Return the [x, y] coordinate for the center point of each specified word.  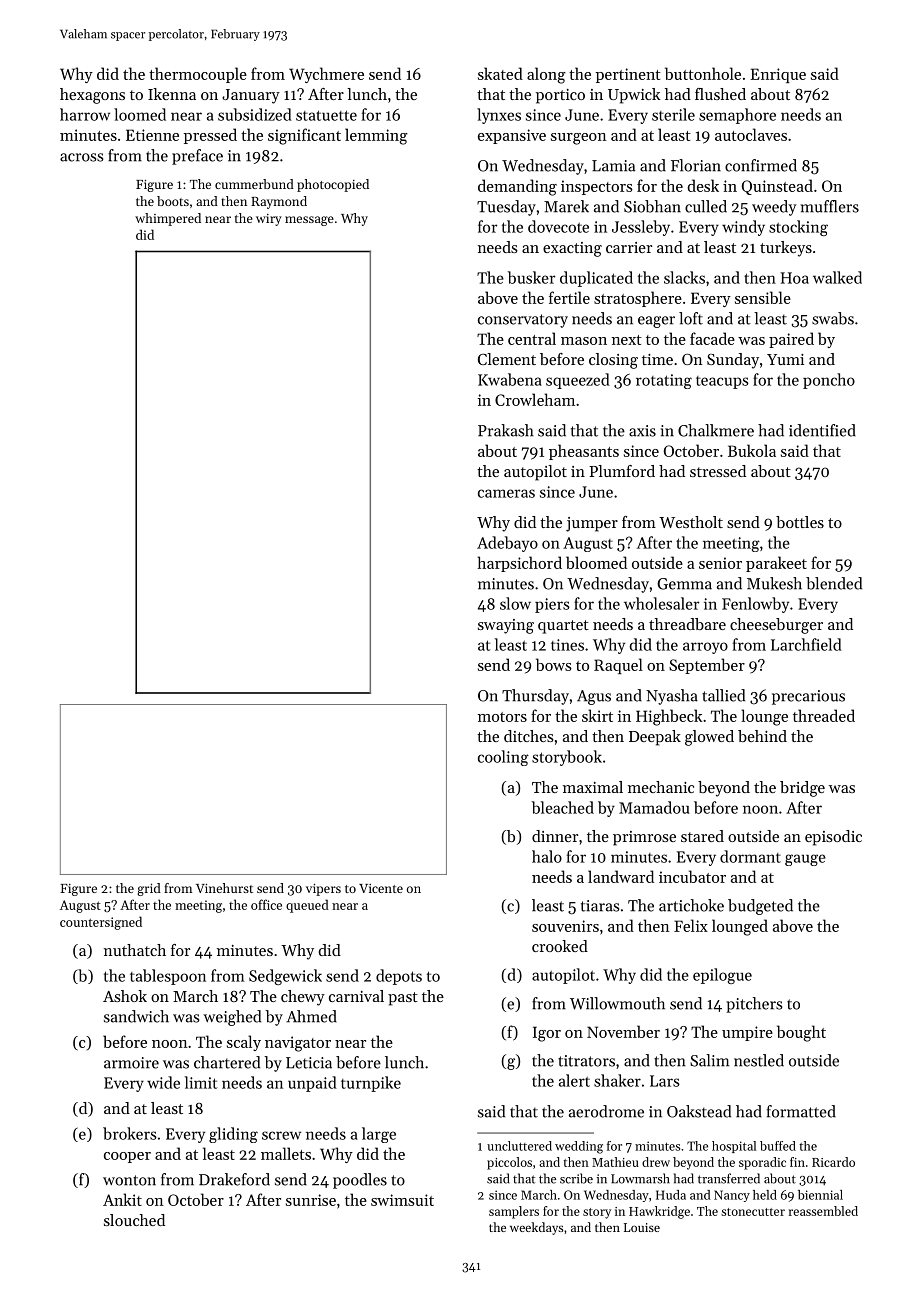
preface [197, 157]
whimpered [168, 219]
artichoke [691, 905]
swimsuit [402, 1200]
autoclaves [751, 134]
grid [149, 889]
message [309, 221]
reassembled [823, 1211]
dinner [555, 836]
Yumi [785, 359]
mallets [286, 1153]
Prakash [506, 430]
